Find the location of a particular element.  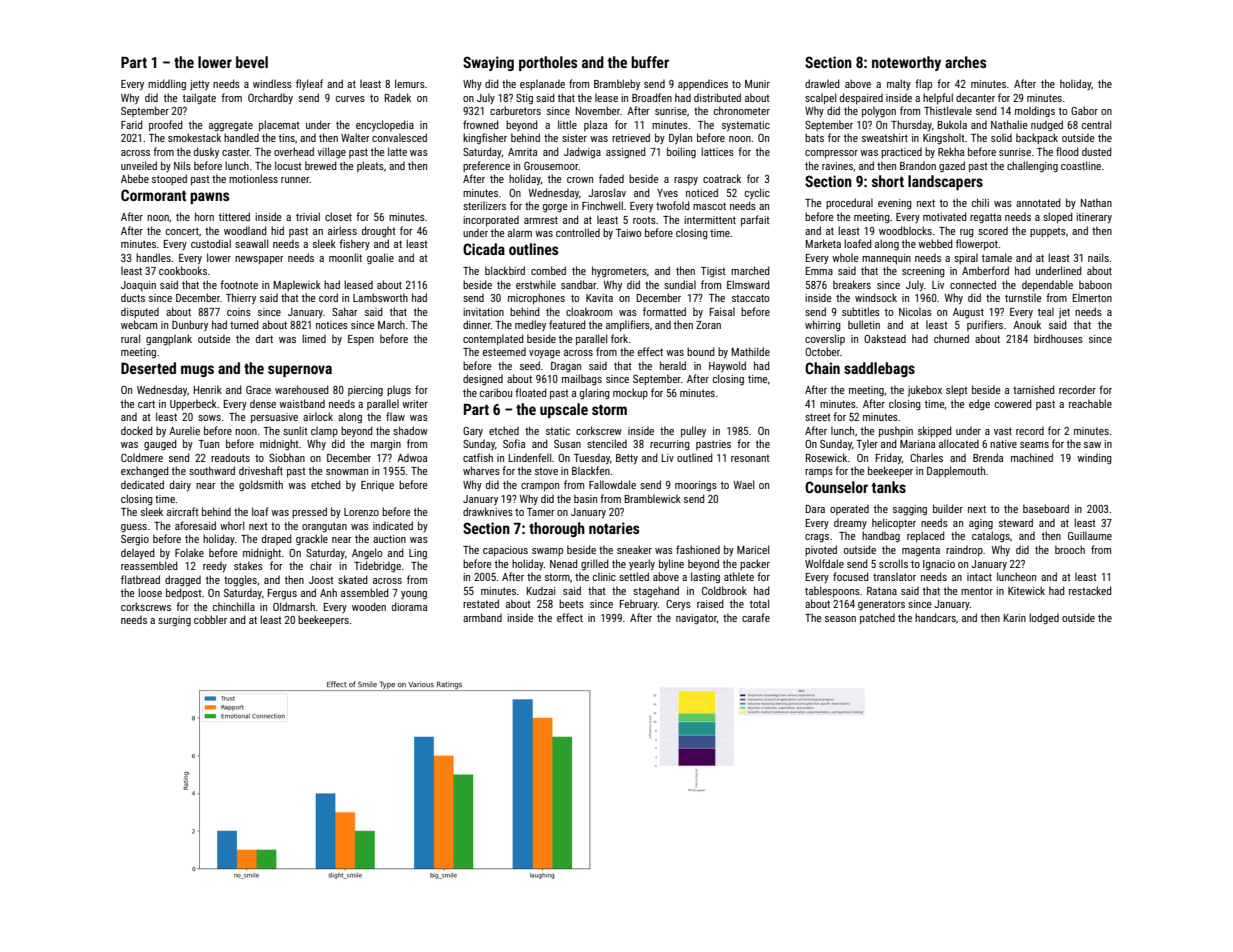

arches is located at coordinates (965, 62).
